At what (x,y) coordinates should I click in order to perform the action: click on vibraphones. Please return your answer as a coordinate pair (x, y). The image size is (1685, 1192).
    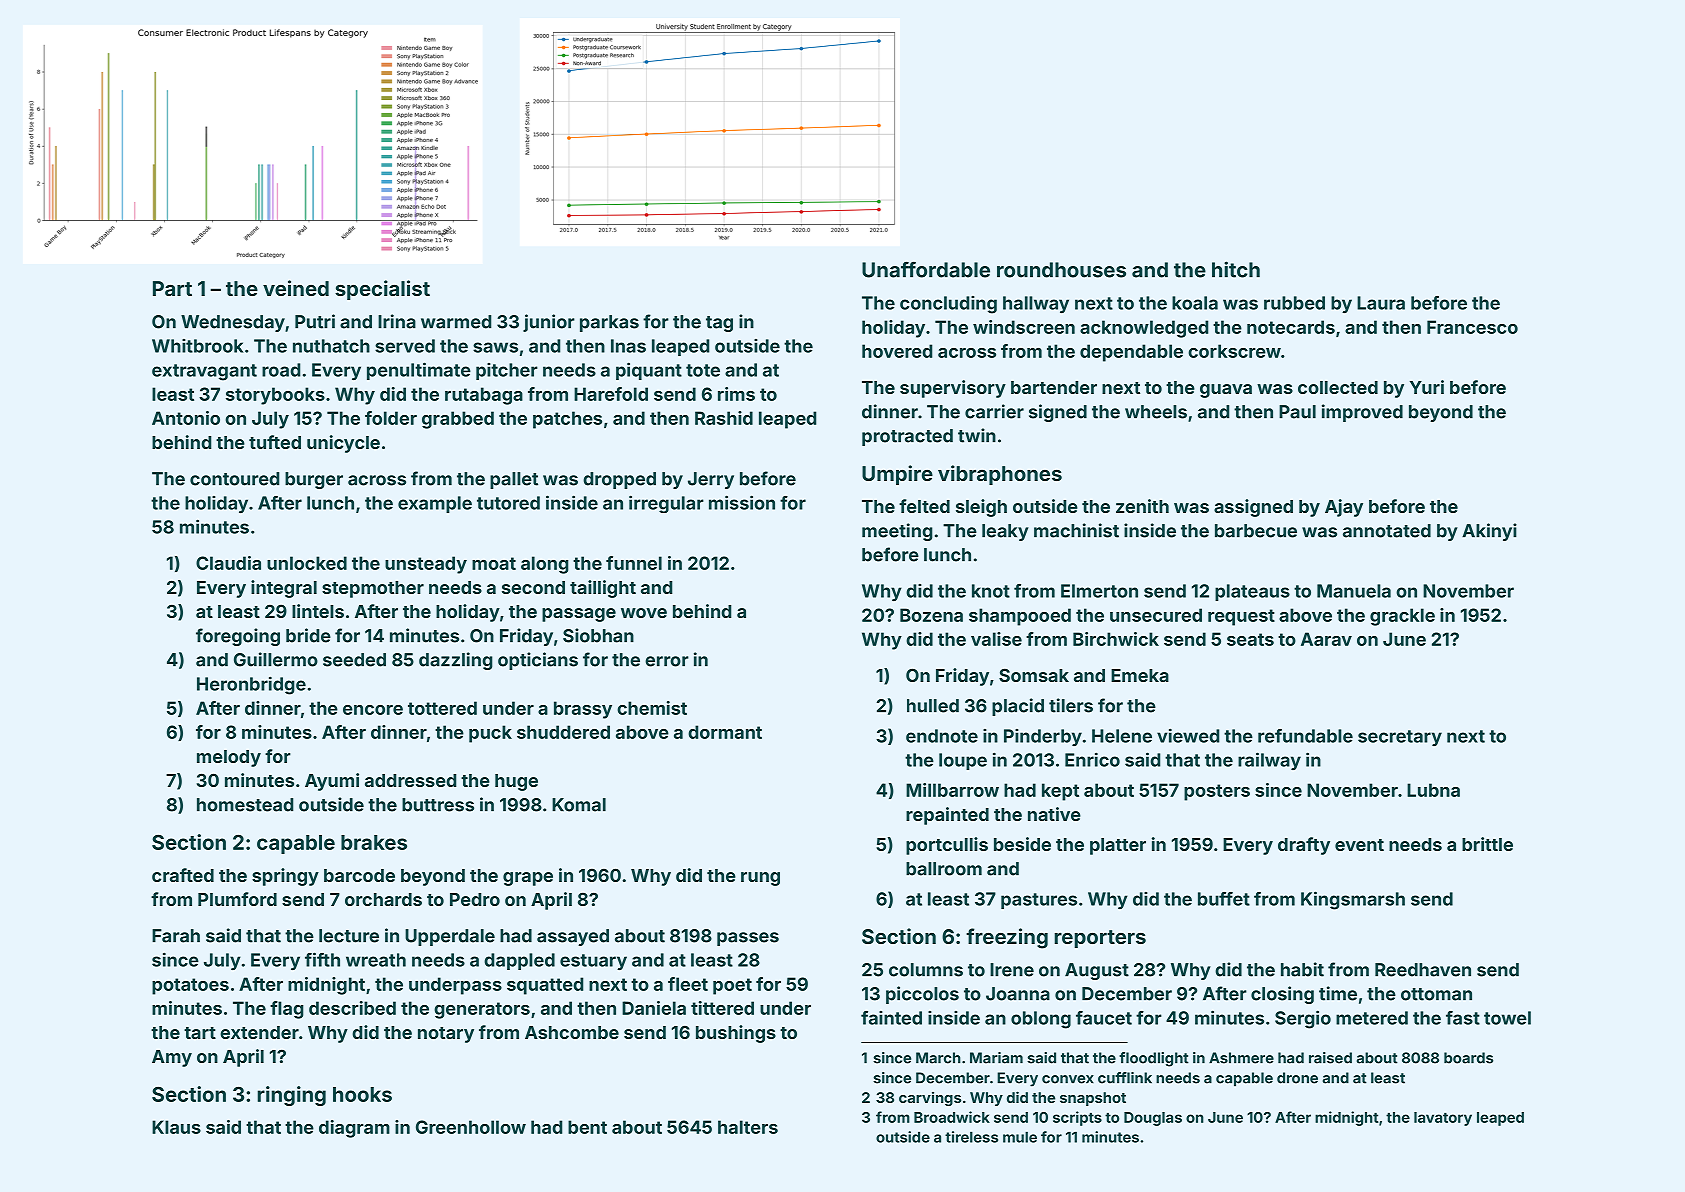
    Looking at the image, I should click on (1000, 475).
